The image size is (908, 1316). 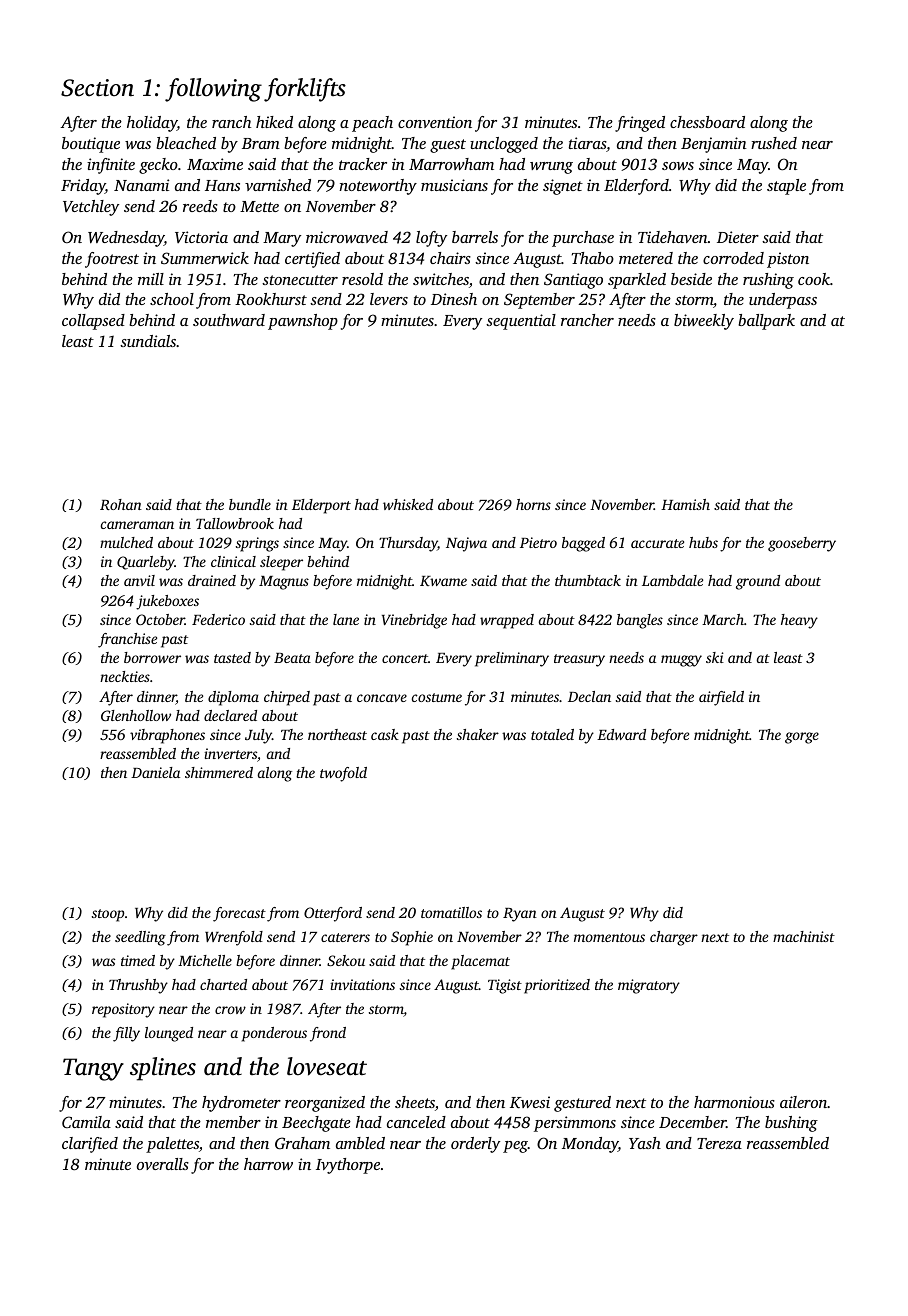 I want to click on Section, so click(x=97, y=88).
